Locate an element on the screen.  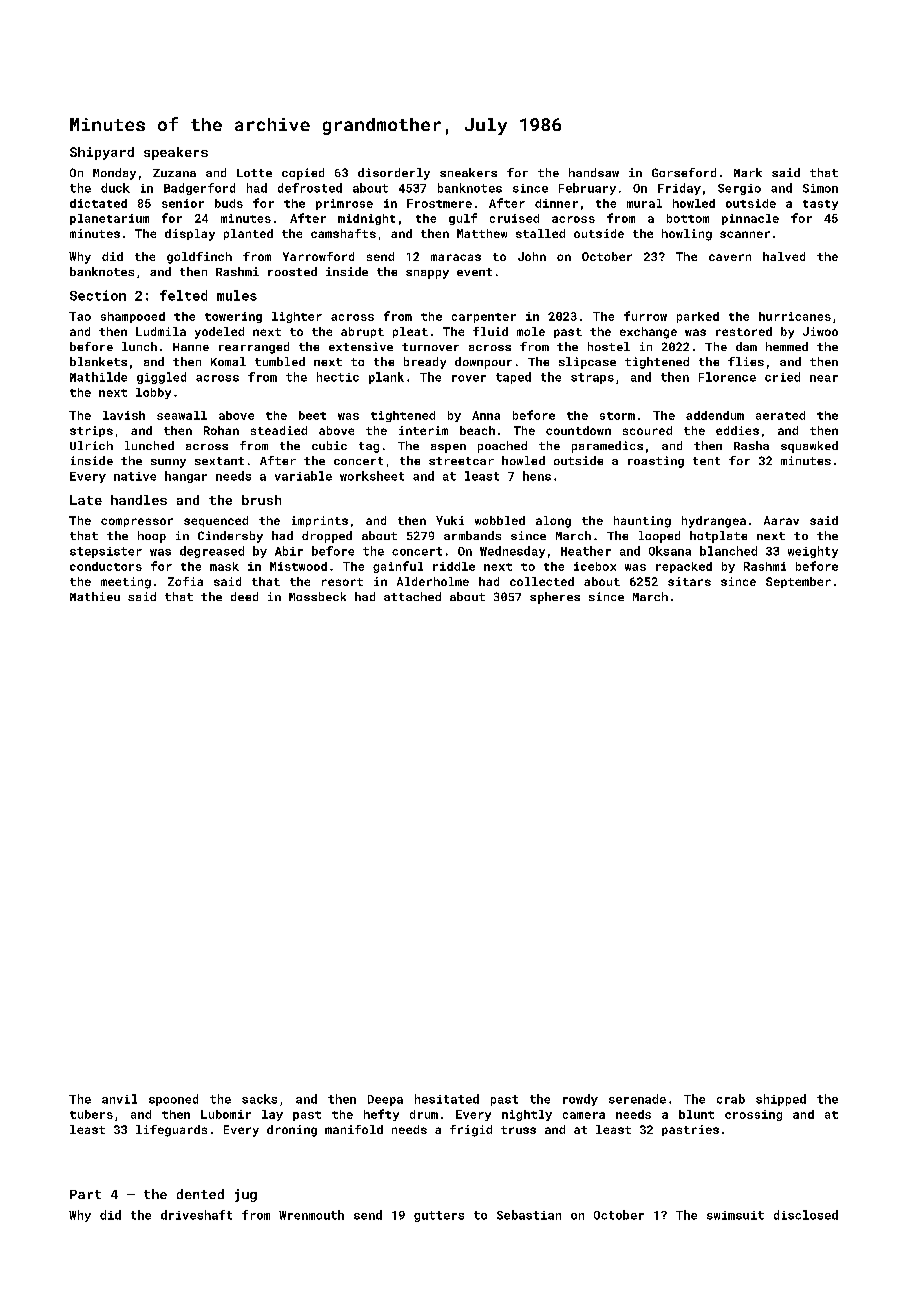
gainful is located at coordinates (398, 567).
